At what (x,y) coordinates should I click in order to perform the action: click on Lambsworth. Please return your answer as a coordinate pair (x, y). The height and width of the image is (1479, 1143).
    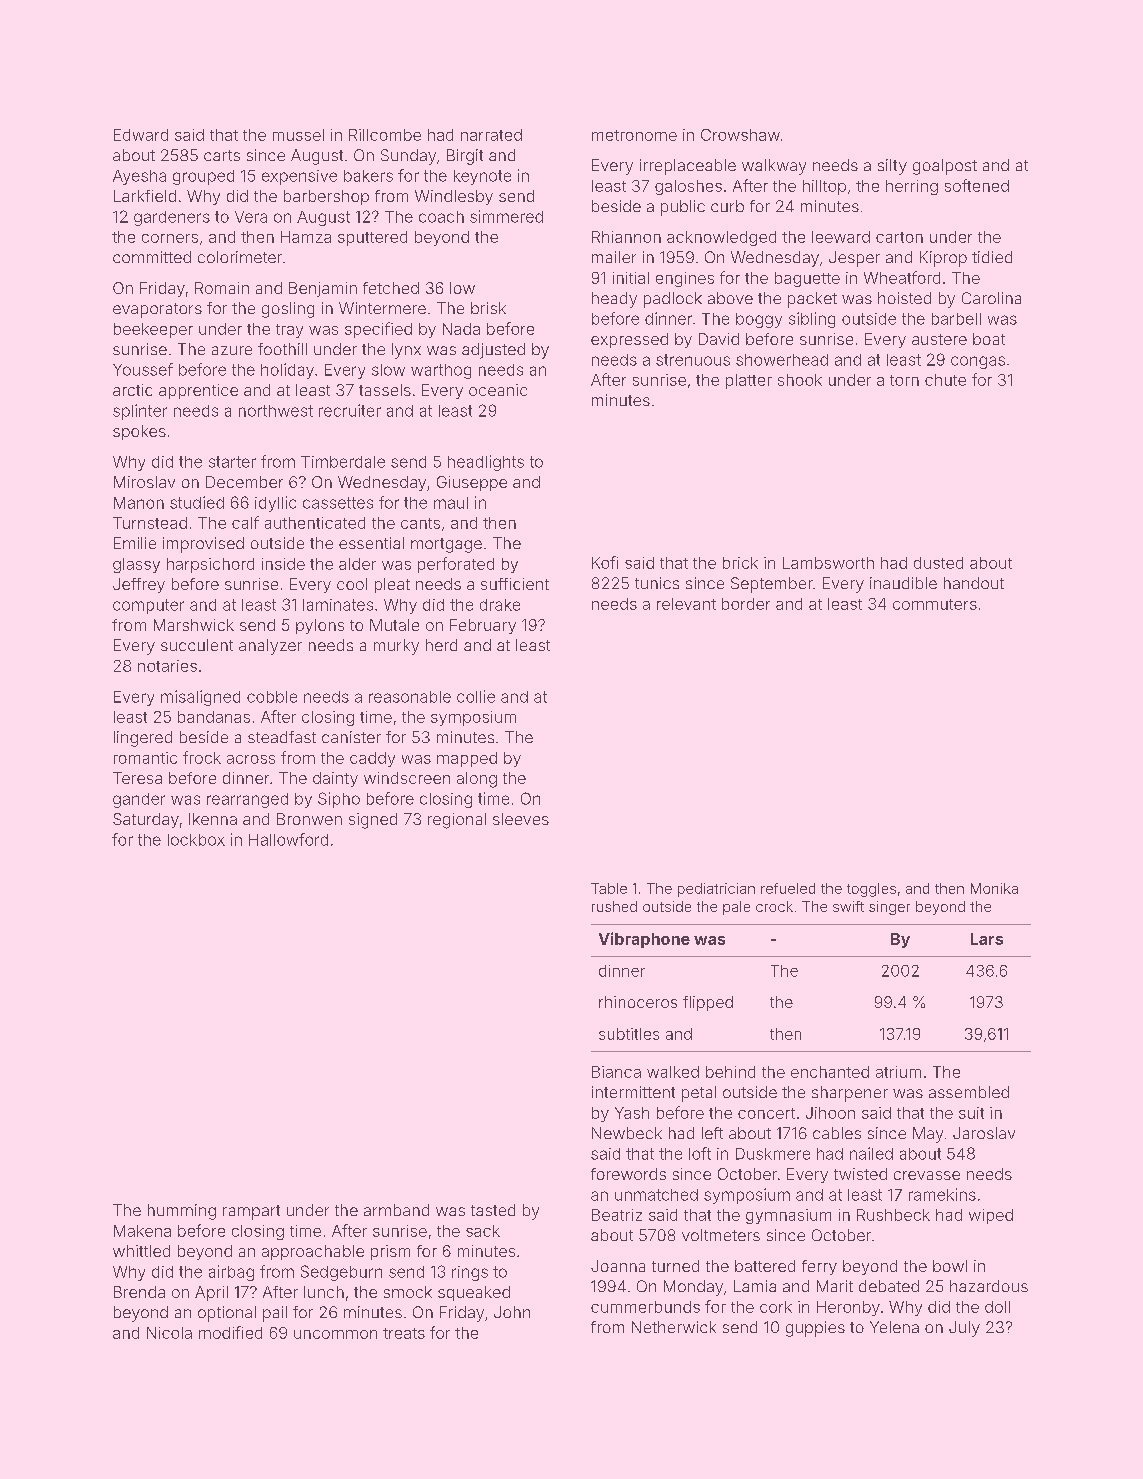
    Looking at the image, I should click on (828, 563).
